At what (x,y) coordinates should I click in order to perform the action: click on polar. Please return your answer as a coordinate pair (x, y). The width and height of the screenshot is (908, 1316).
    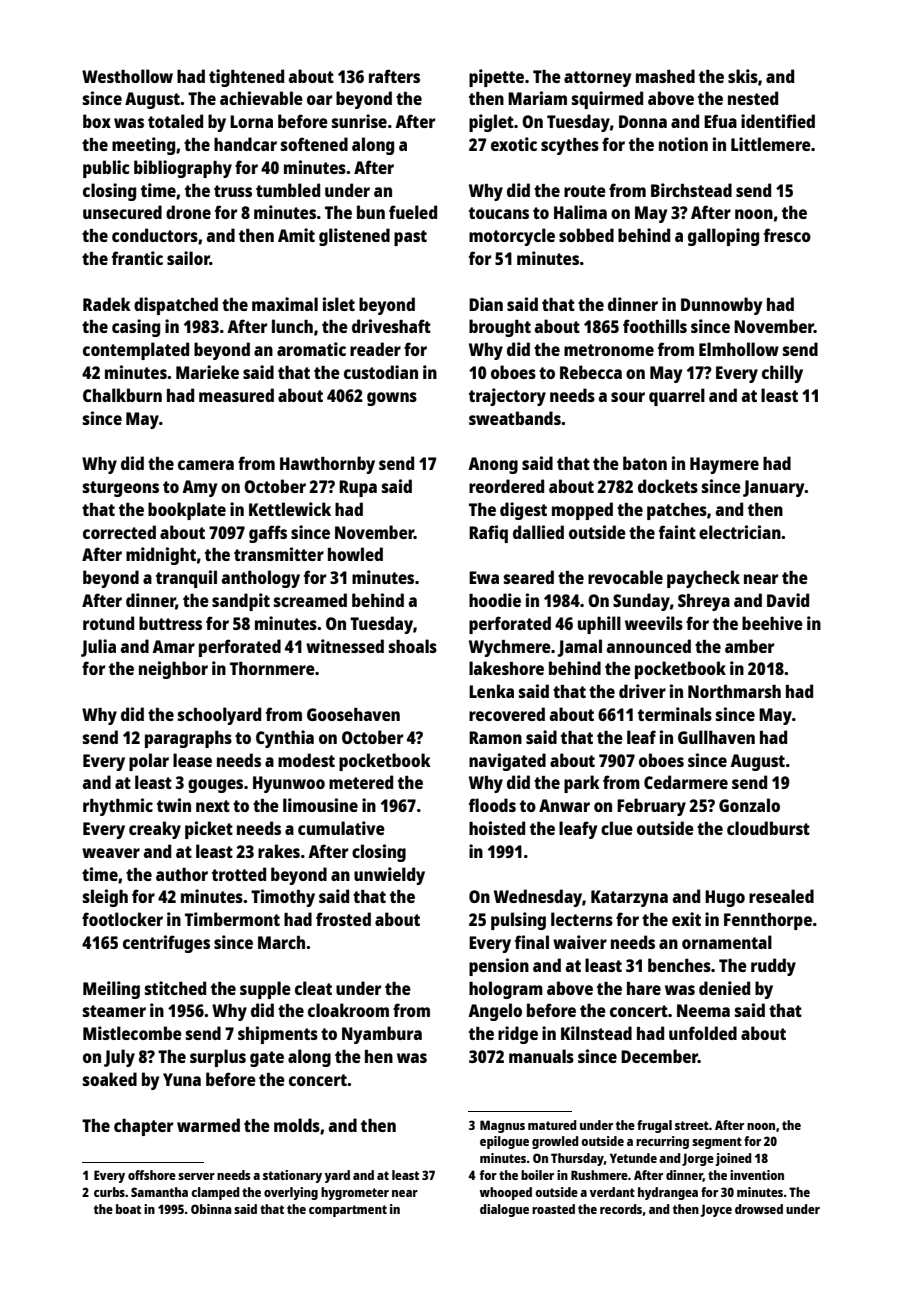
    Looking at the image, I should click on (149, 762).
